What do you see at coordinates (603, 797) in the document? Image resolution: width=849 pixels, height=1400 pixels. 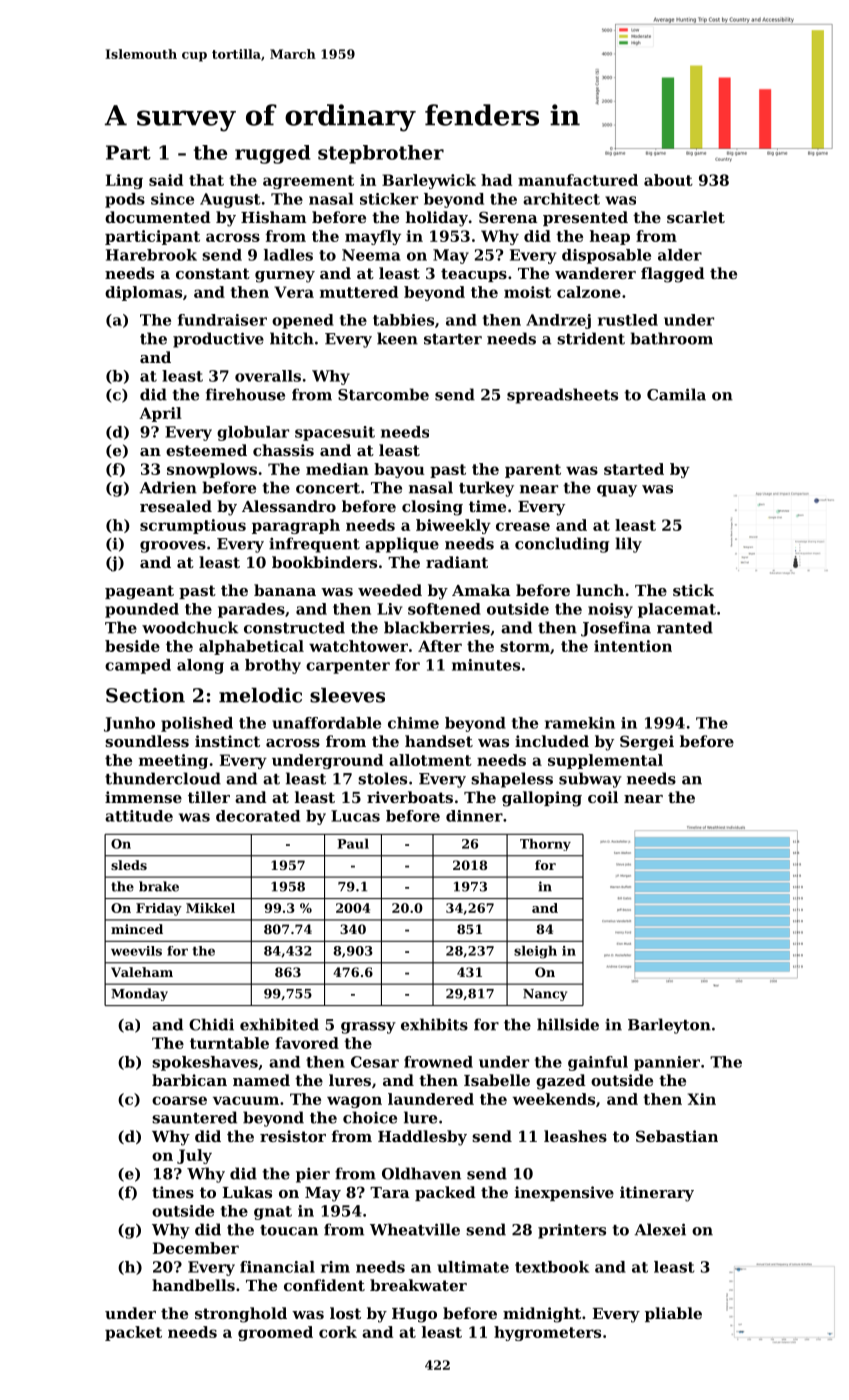 I see `coil` at bounding box center [603, 797].
